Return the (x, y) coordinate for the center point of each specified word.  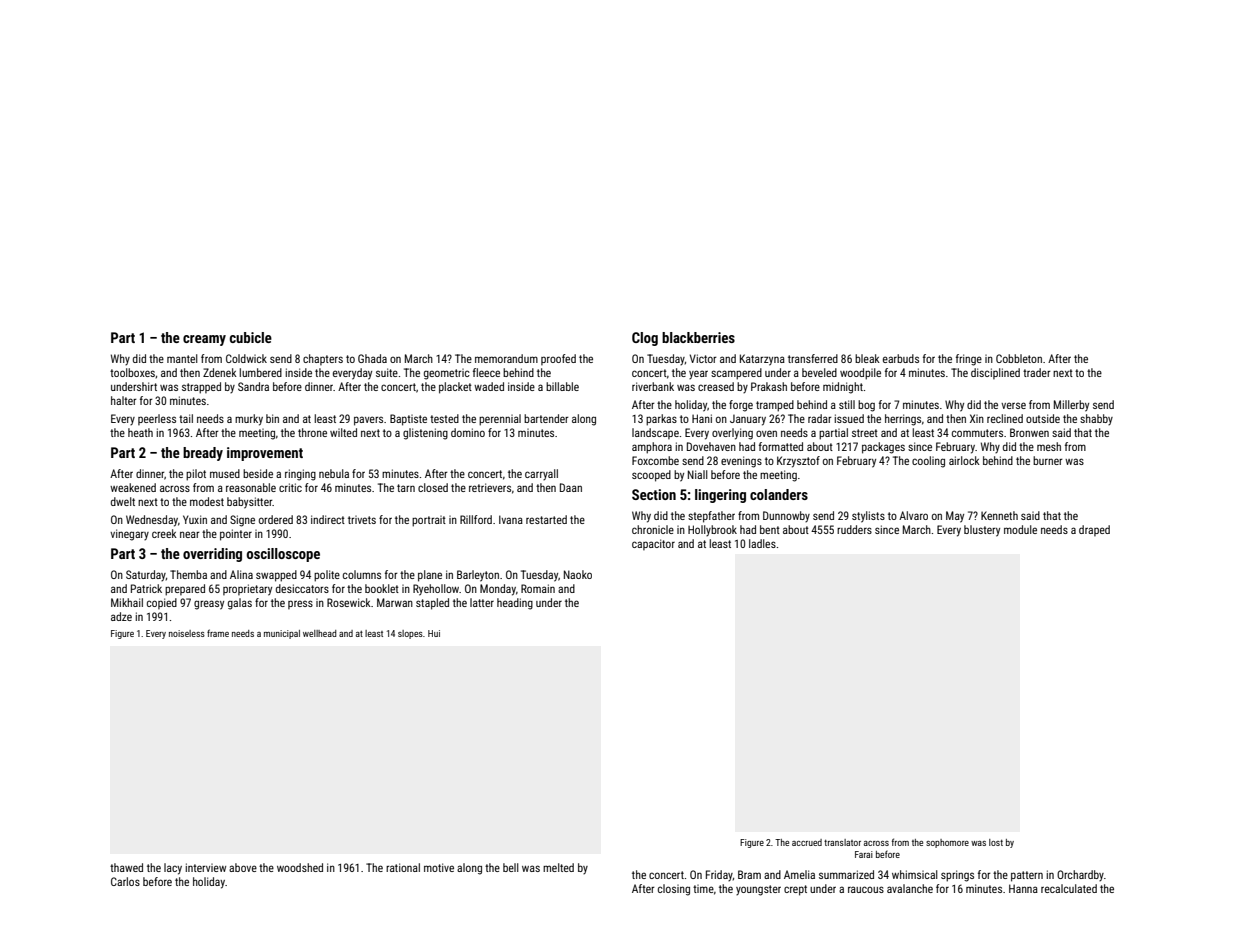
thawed (126, 867)
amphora (652, 448)
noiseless (187, 633)
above (243, 867)
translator (842, 842)
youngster (758, 890)
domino (468, 432)
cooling (928, 462)
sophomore (947, 843)
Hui (434, 633)
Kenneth (999, 515)
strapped (201, 388)
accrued (807, 842)
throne (312, 432)
